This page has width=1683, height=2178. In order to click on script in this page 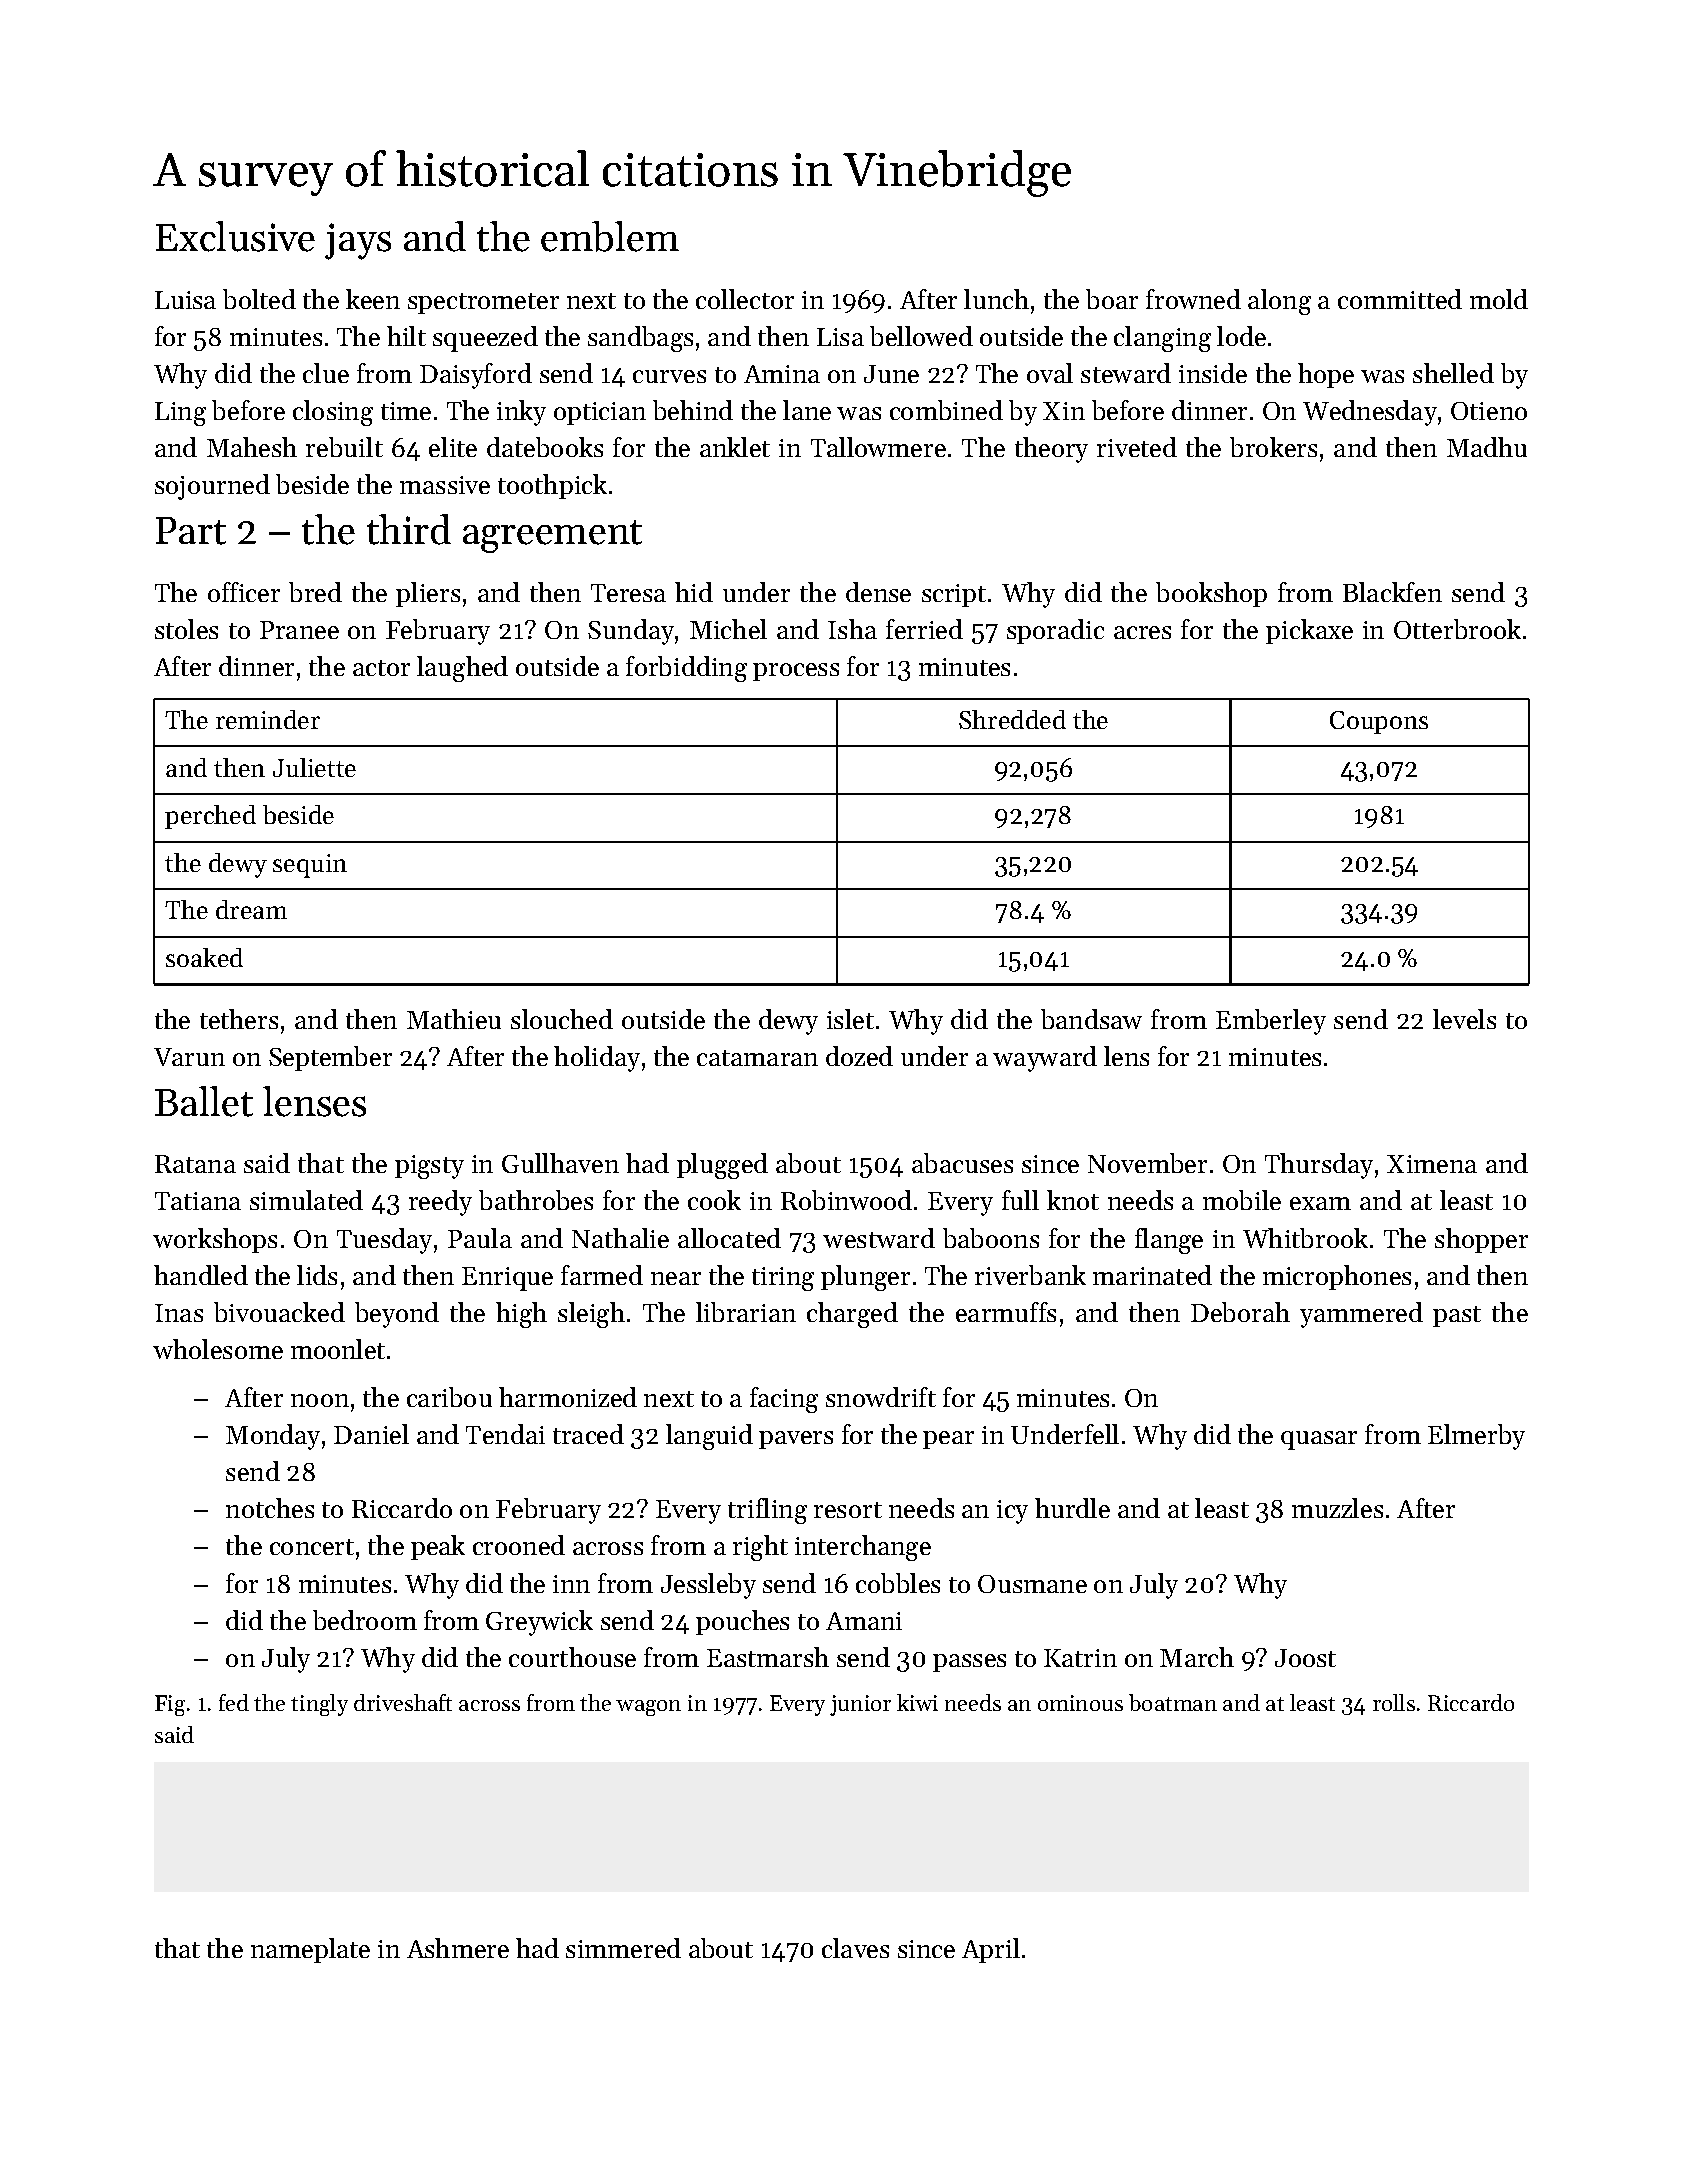, I will do `click(954, 595)`.
